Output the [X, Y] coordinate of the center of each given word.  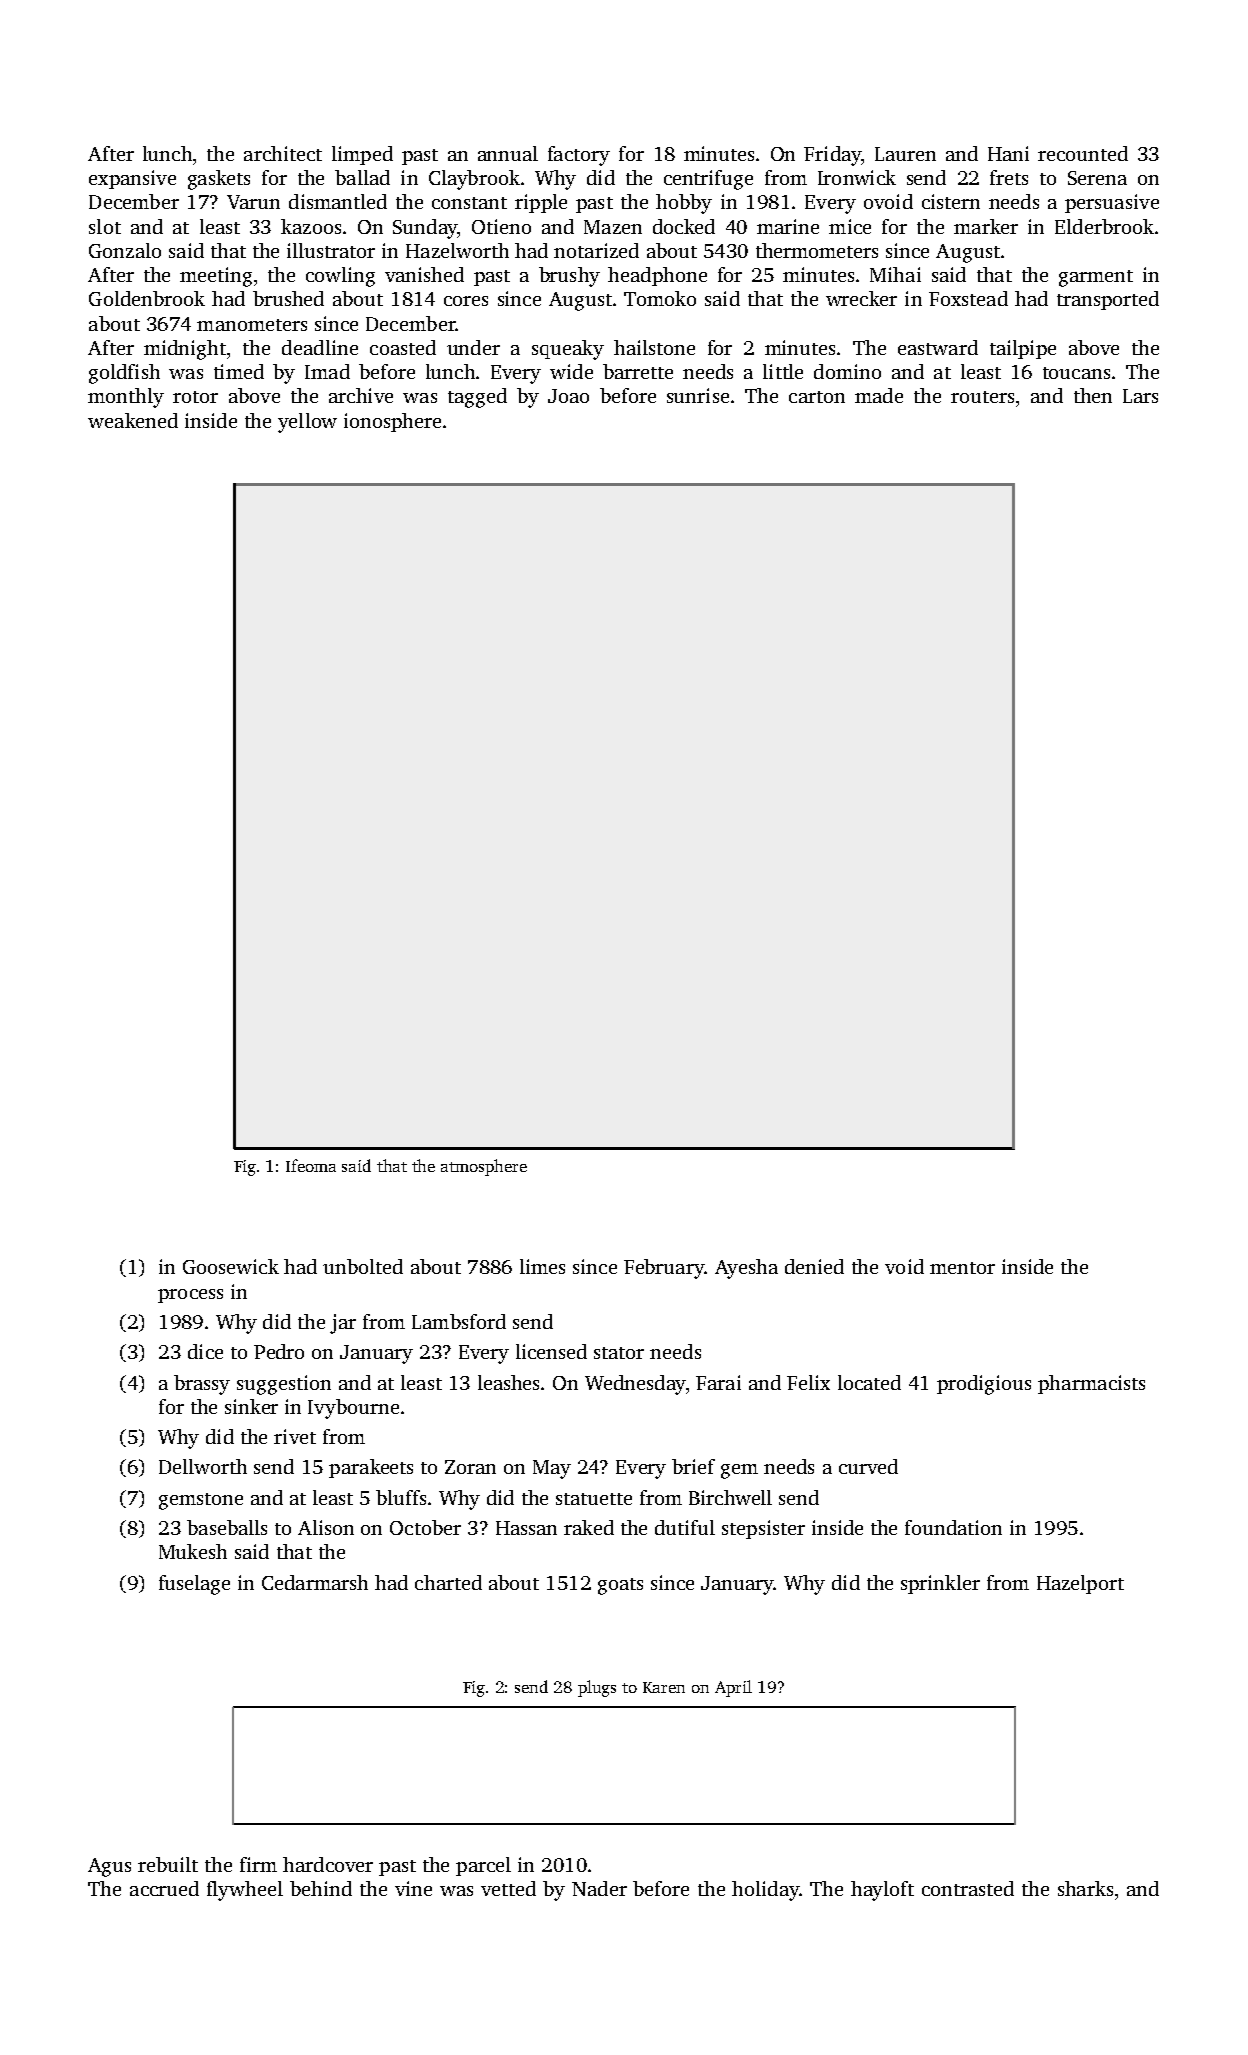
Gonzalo [125, 250]
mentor [962, 1268]
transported [1108, 300]
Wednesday [635, 1385]
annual [508, 153]
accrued [164, 1888]
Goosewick [231, 1266]
